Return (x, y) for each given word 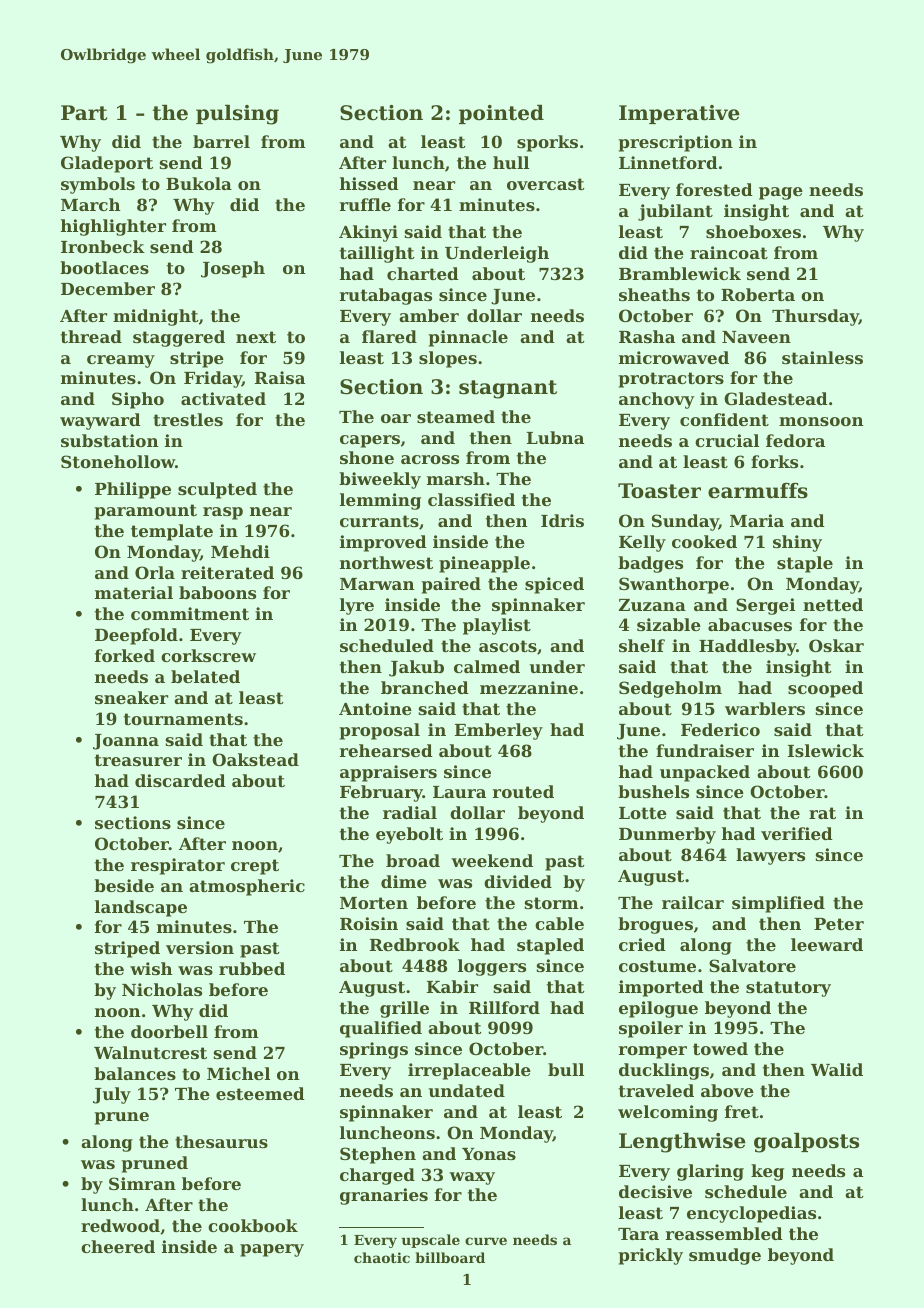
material (134, 592)
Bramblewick (680, 273)
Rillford (504, 1007)
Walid (837, 1069)
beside (124, 885)
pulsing (237, 115)
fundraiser (705, 750)
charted (423, 273)
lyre (357, 606)
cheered (118, 1246)
